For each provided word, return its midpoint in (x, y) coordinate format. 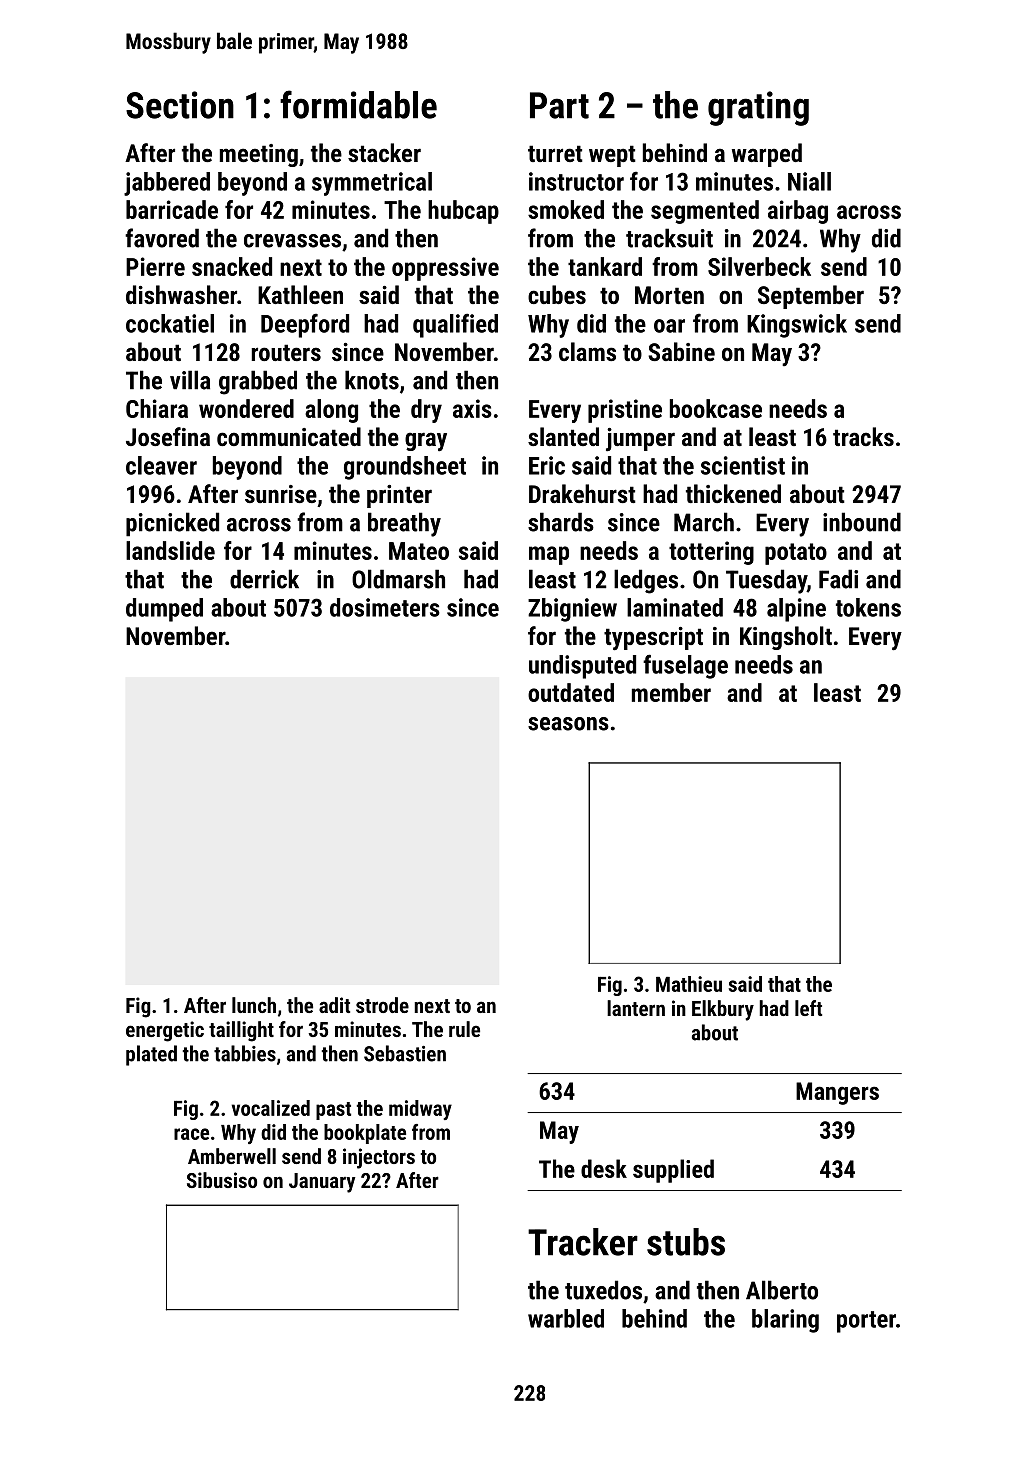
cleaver (161, 465)
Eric (547, 465)
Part (559, 105)
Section (180, 105)
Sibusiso (222, 1180)
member (671, 692)
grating (758, 108)
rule (464, 1029)
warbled (566, 1318)
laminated (675, 607)
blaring (785, 1321)
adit (334, 1005)
